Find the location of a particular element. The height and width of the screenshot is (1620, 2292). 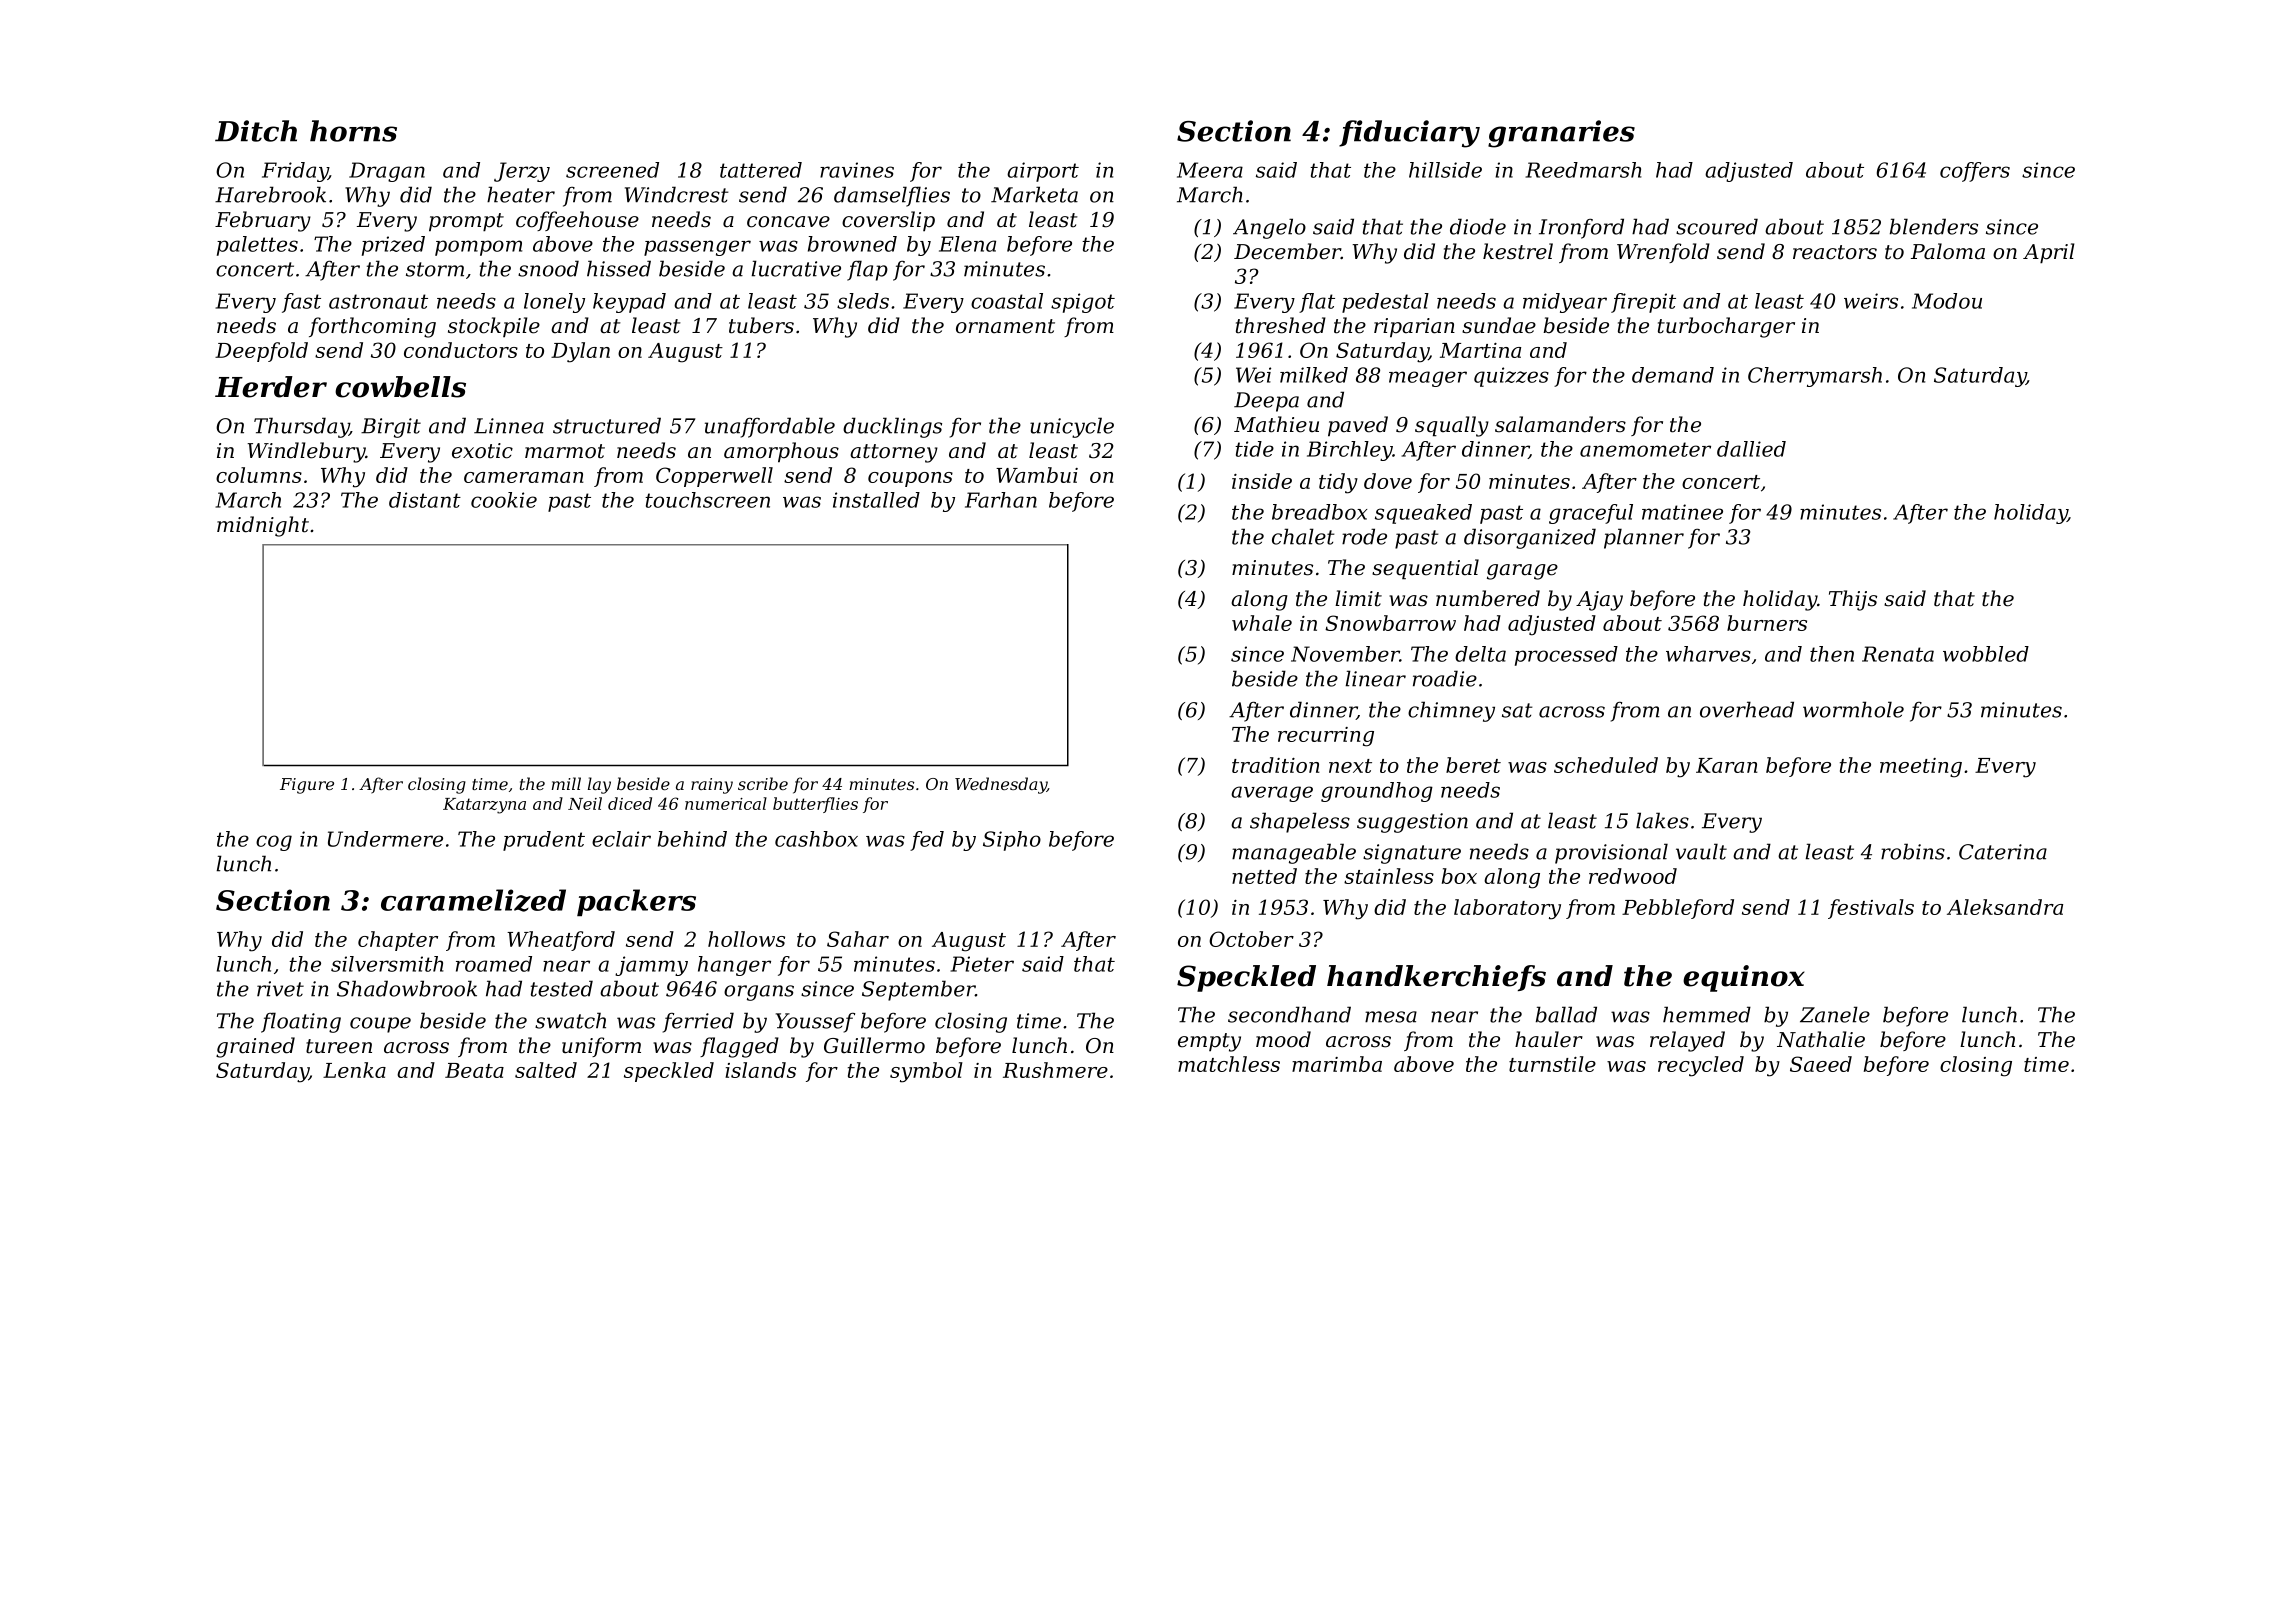

Figure is located at coordinates (307, 786).
